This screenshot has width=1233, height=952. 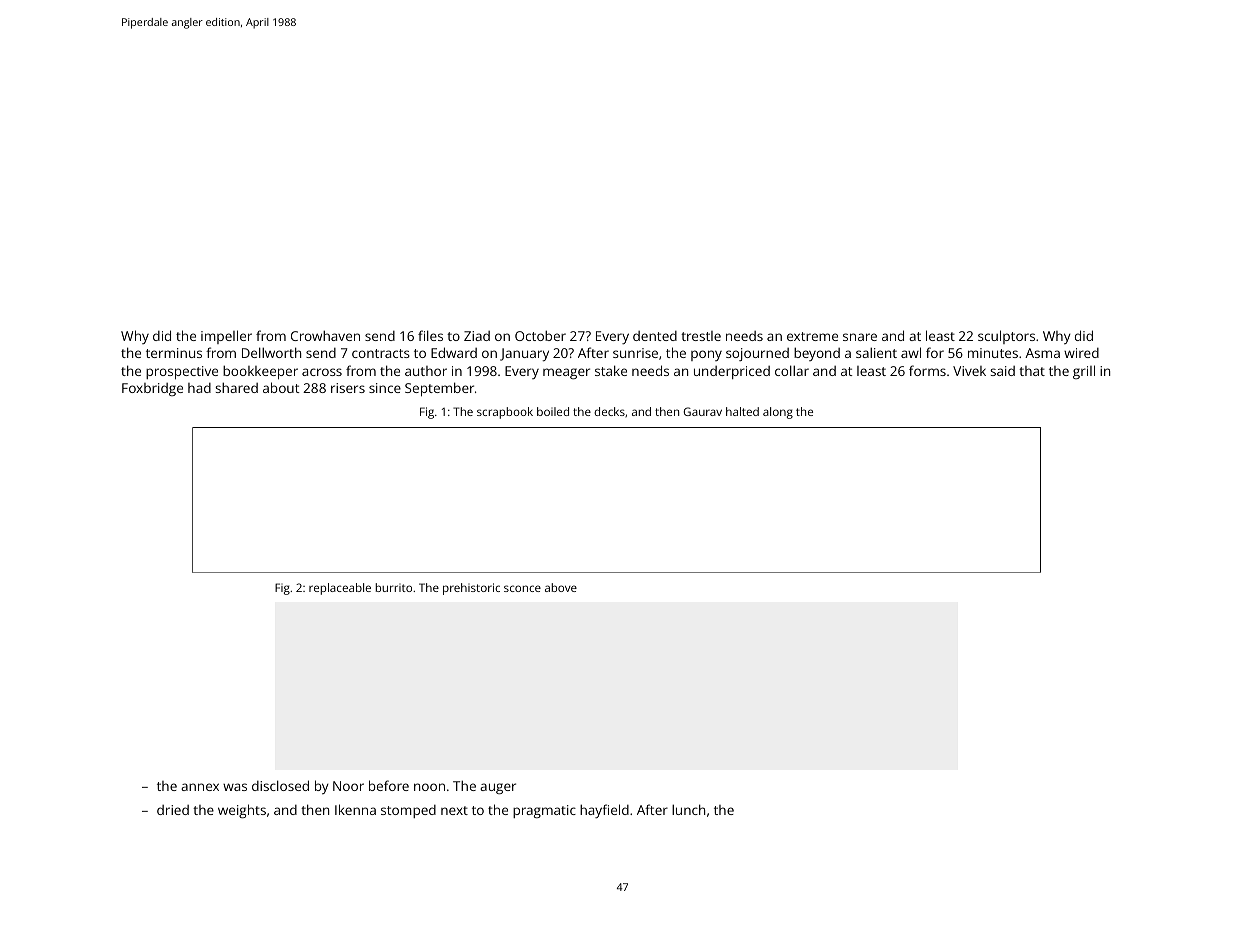 What do you see at coordinates (505, 413) in the screenshot?
I see `scrapbook` at bounding box center [505, 413].
